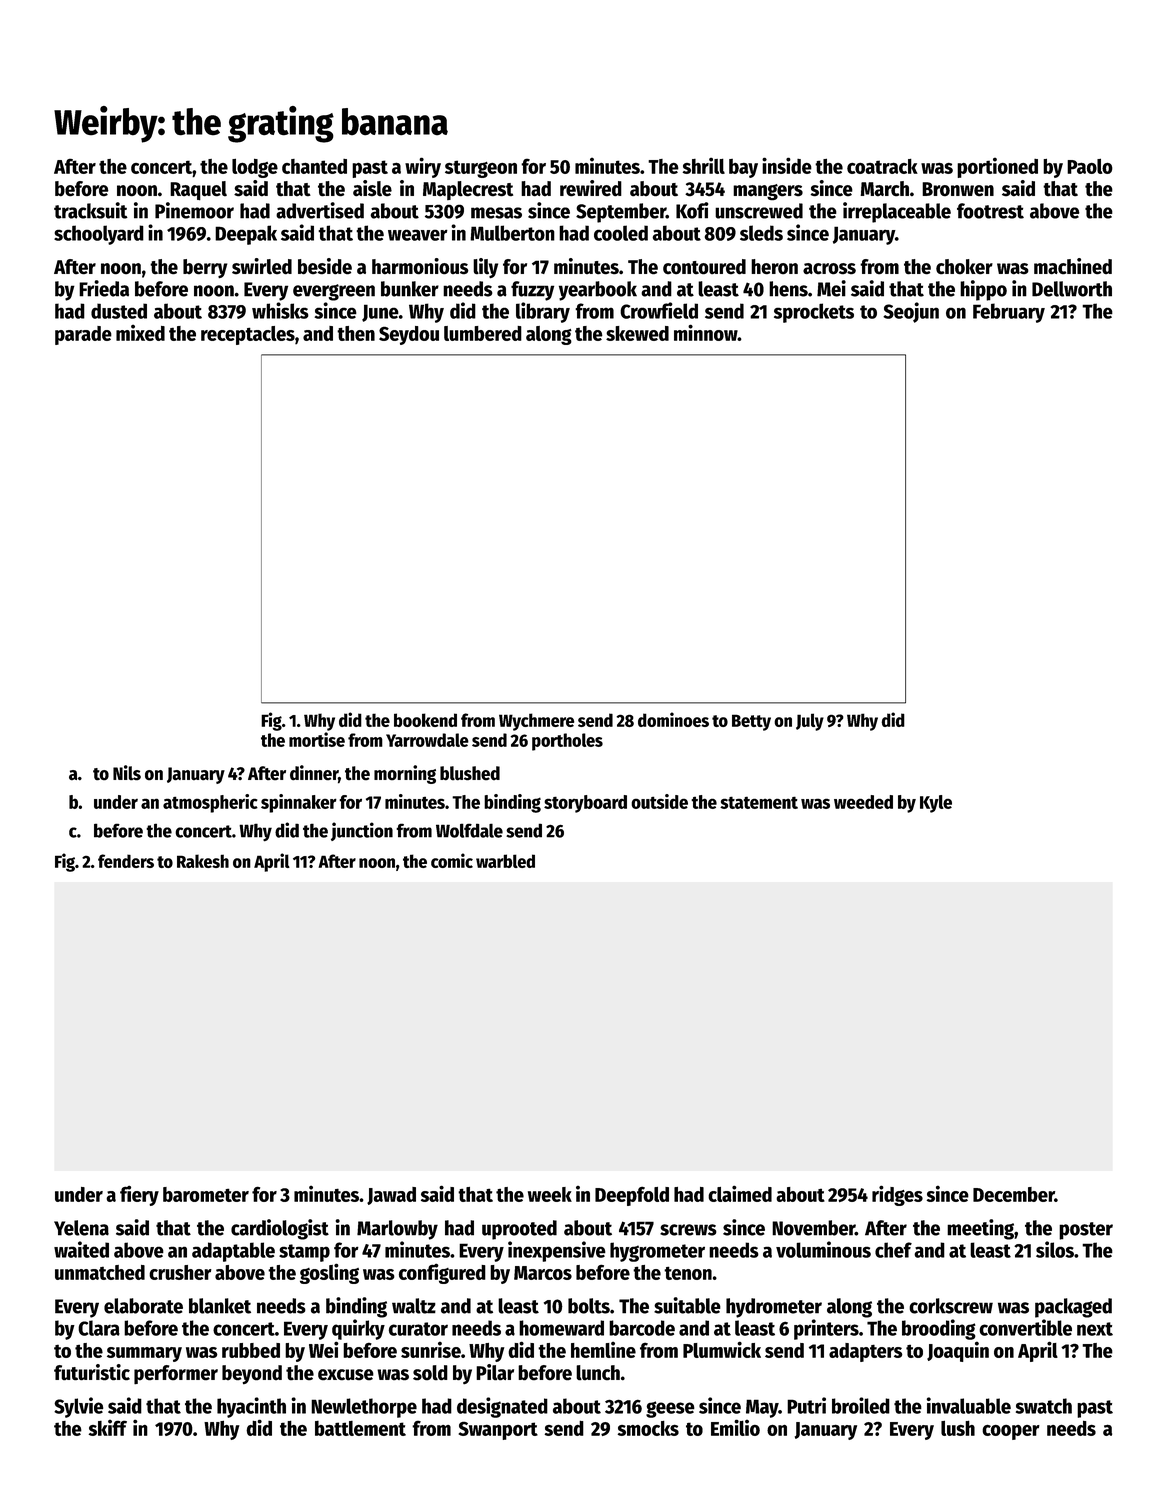 This document has width=1167, height=1510. Describe the element at coordinates (469, 830) in the document. I see `Wolfdale` at that location.
